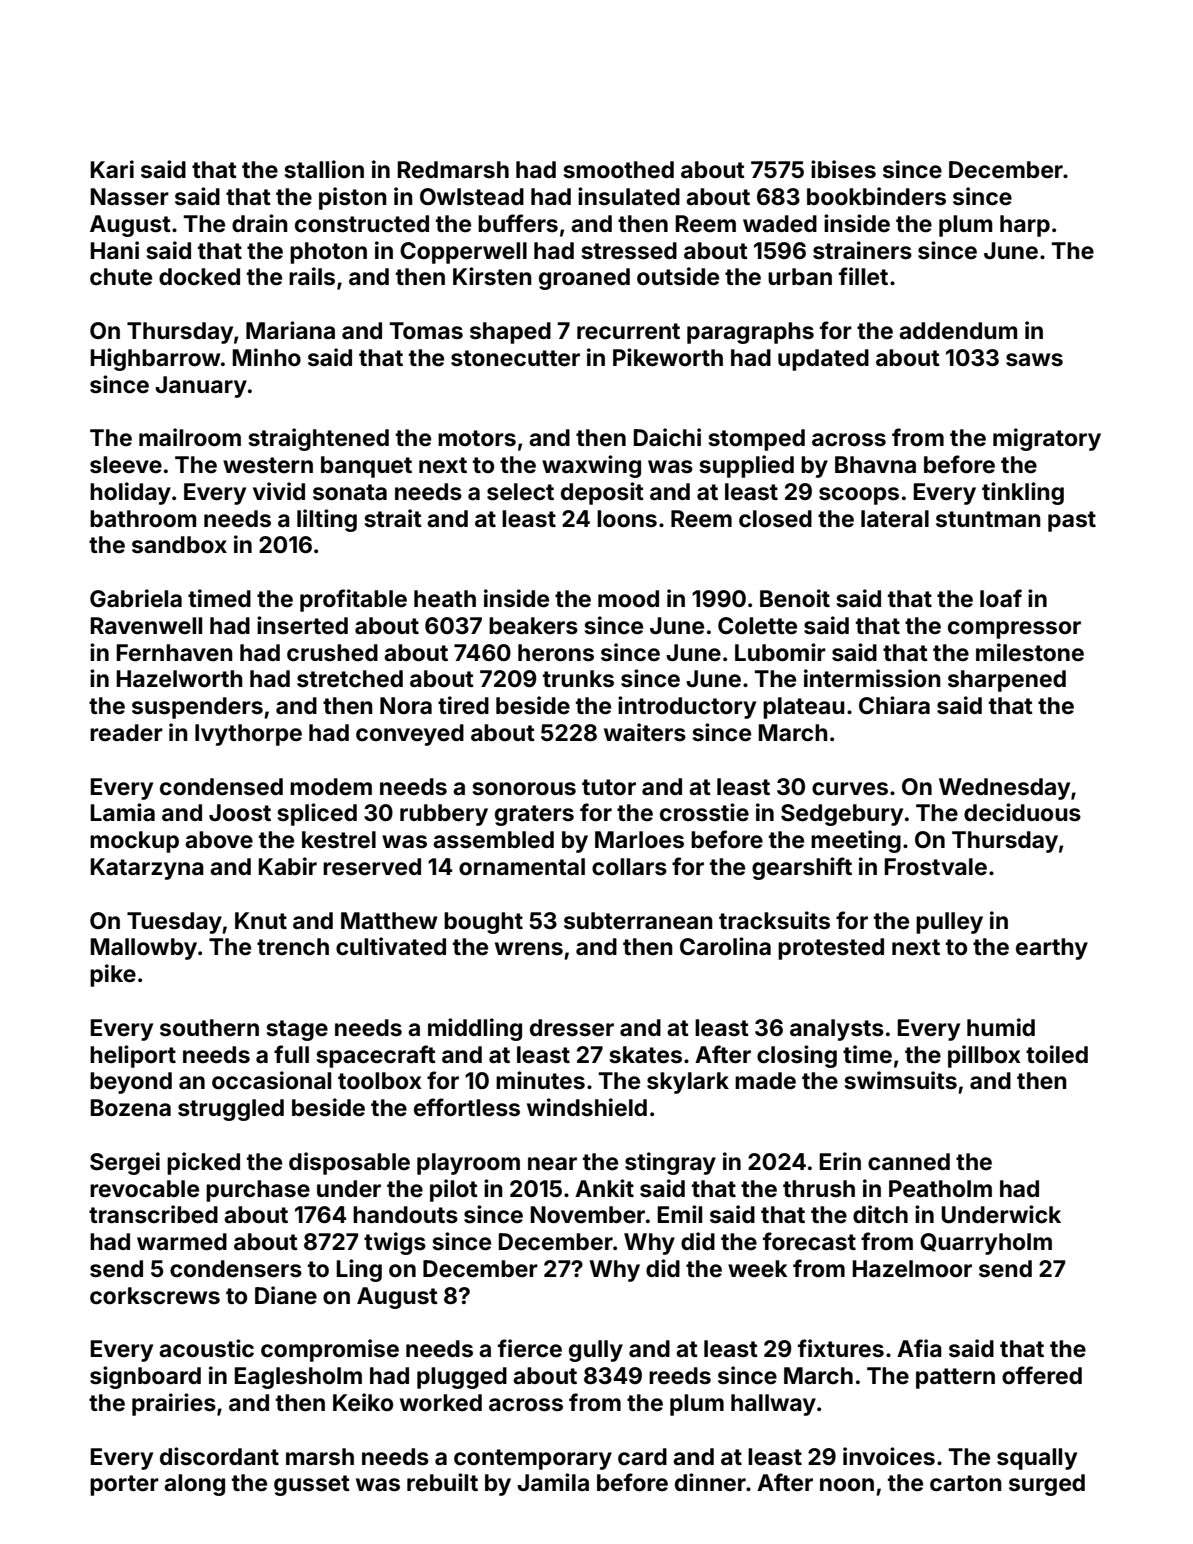  Describe the element at coordinates (124, 1485) in the screenshot. I see `porter` at that location.
